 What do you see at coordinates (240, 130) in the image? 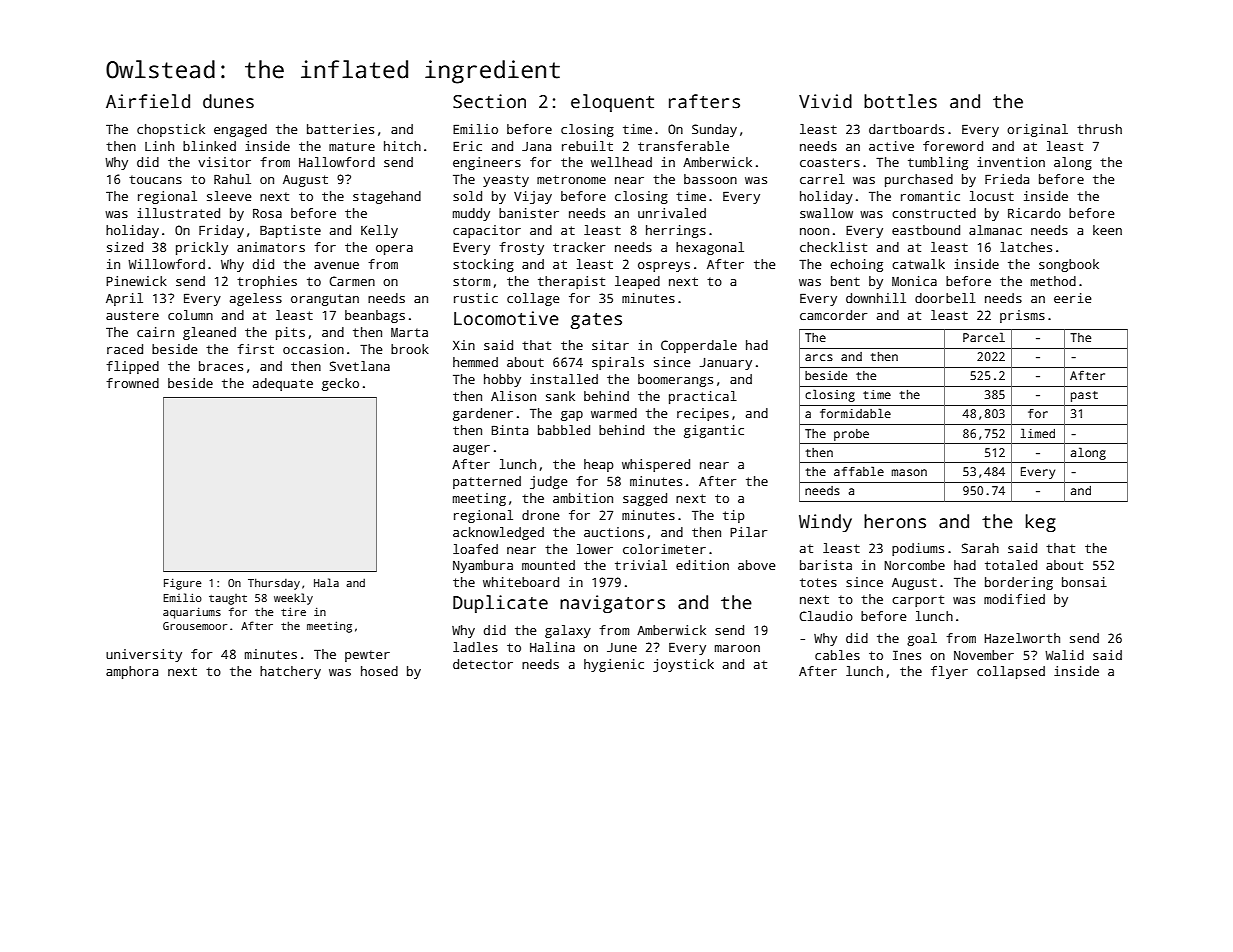
I see `engaged` at bounding box center [240, 130].
